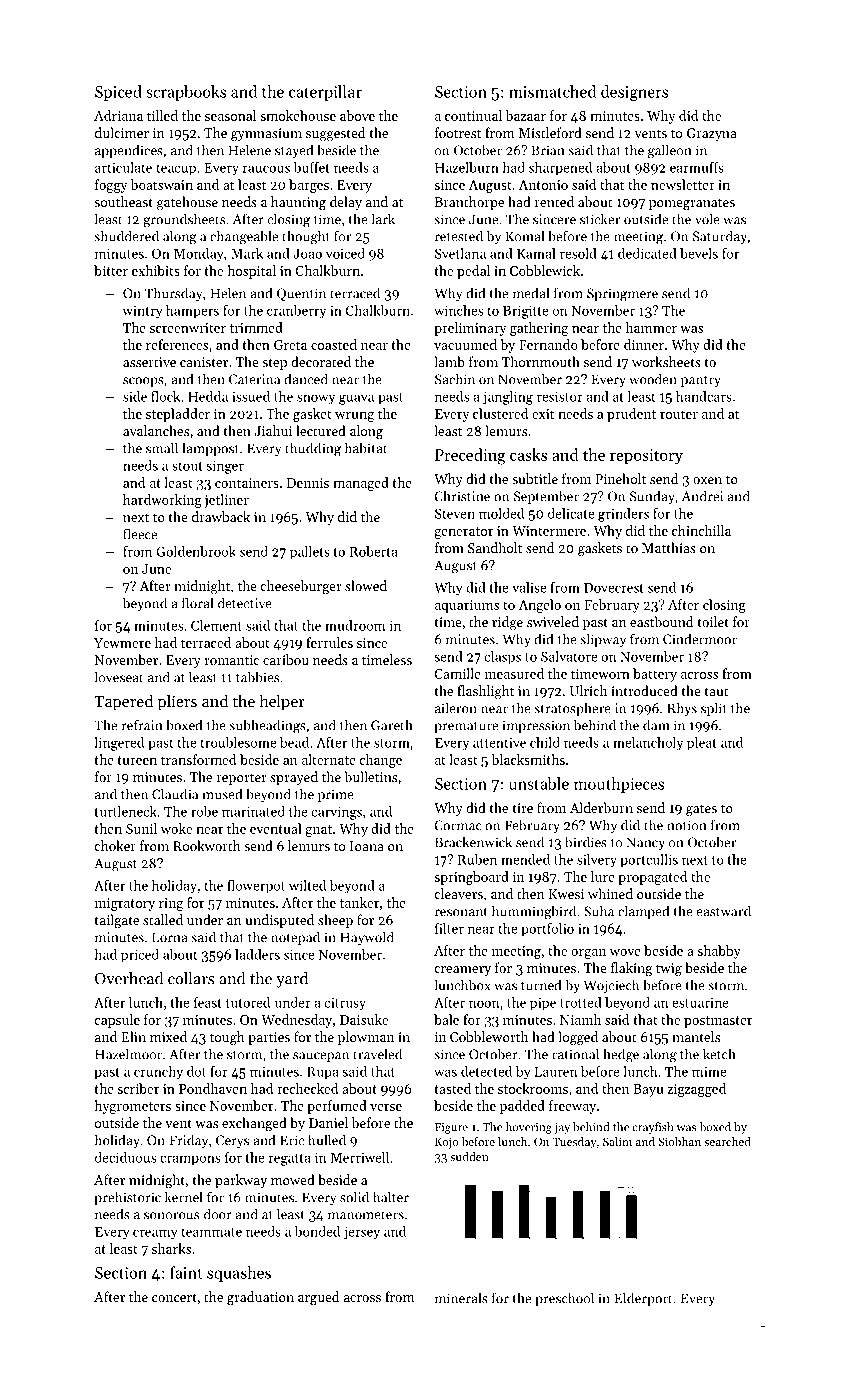  What do you see at coordinates (213, 1088) in the image?
I see `Pondhaven` at bounding box center [213, 1088].
